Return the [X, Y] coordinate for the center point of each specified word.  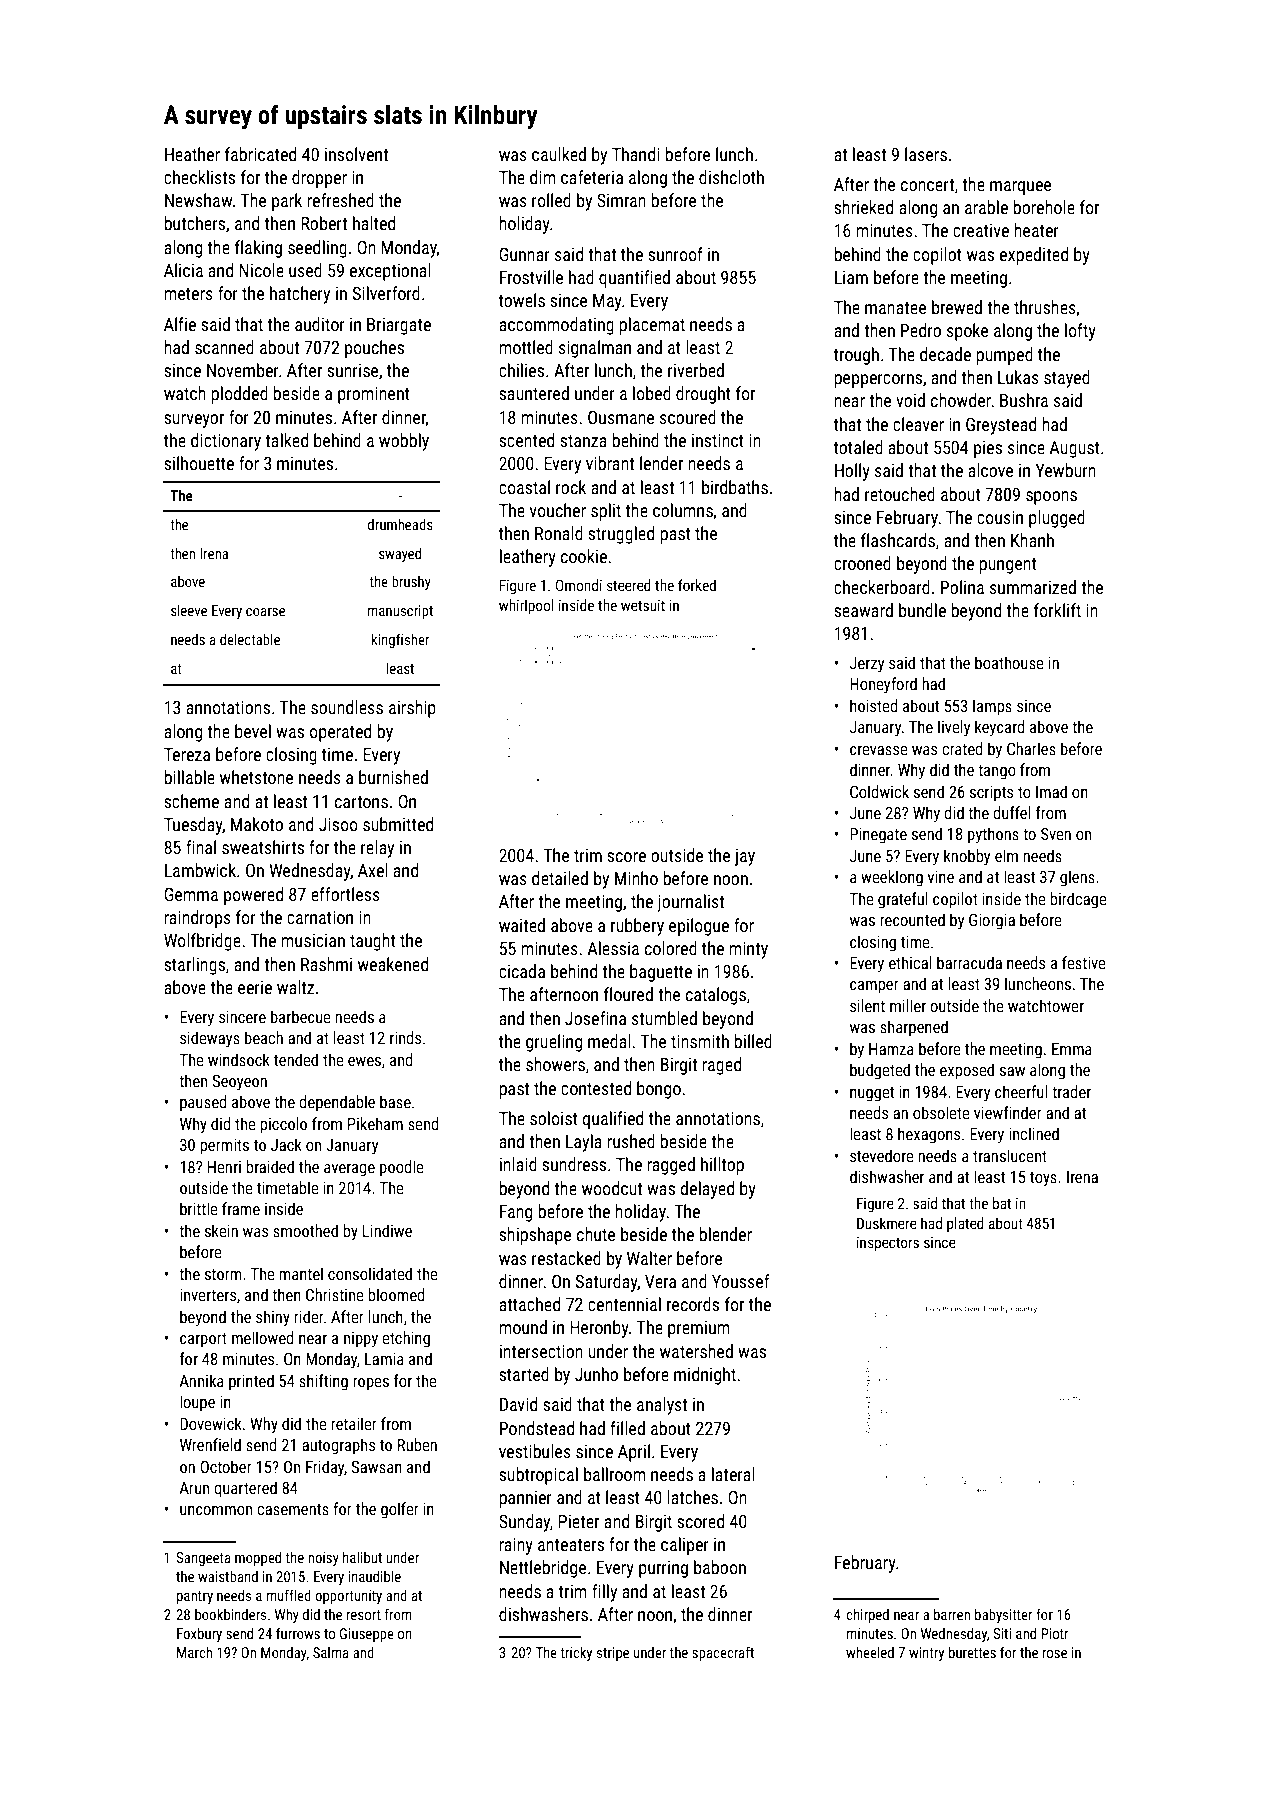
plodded [240, 395]
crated [962, 748]
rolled [551, 200]
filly [604, 1593]
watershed [696, 1351]
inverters [208, 1295]
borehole [1044, 207]
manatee [895, 308]
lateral [733, 1474]
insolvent [356, 154]
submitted [398, 824]
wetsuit [643, 605]
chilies [521, 370]
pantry [195, 1597]
